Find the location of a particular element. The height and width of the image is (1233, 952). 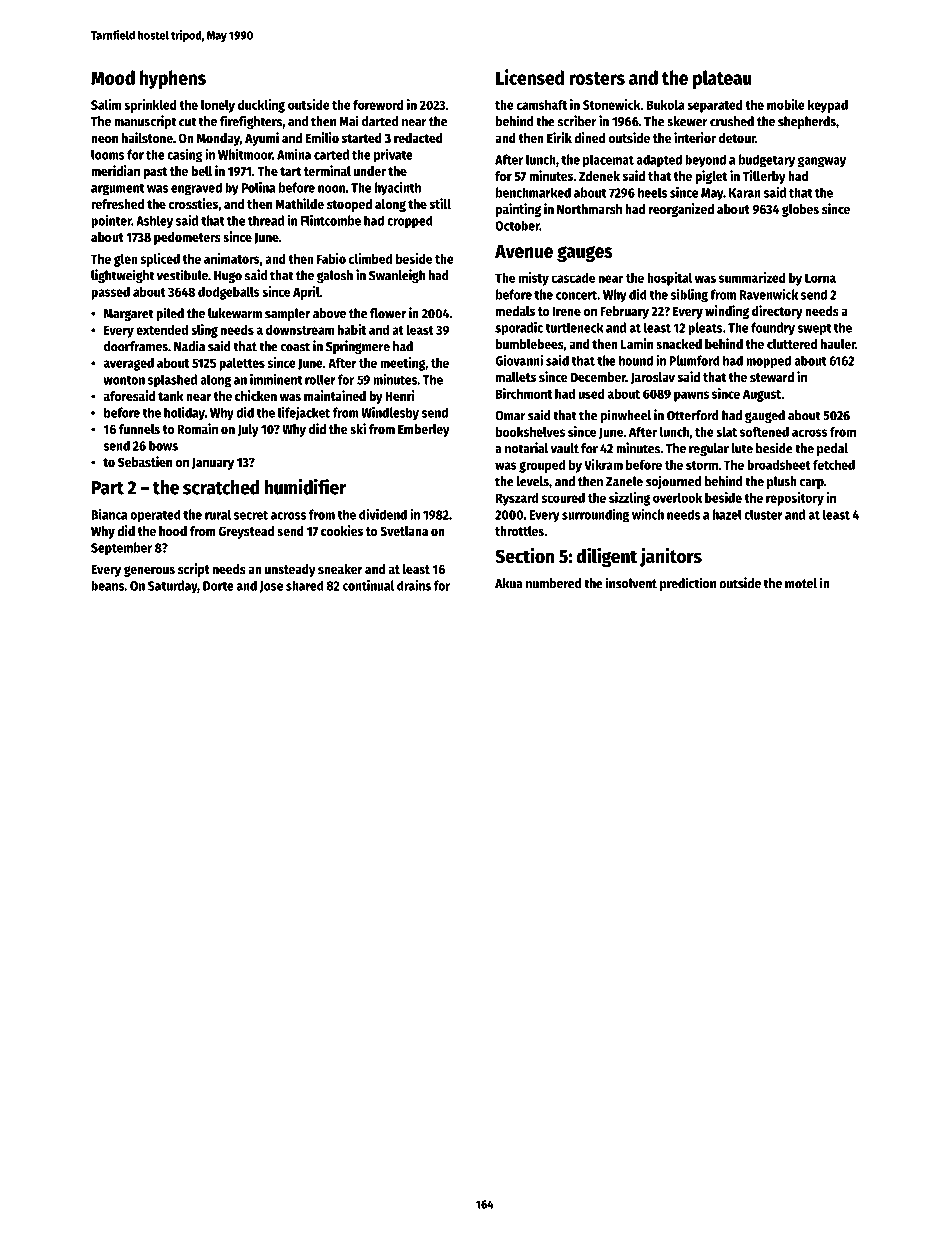

reorganized is located at coordinates (681, 210).
